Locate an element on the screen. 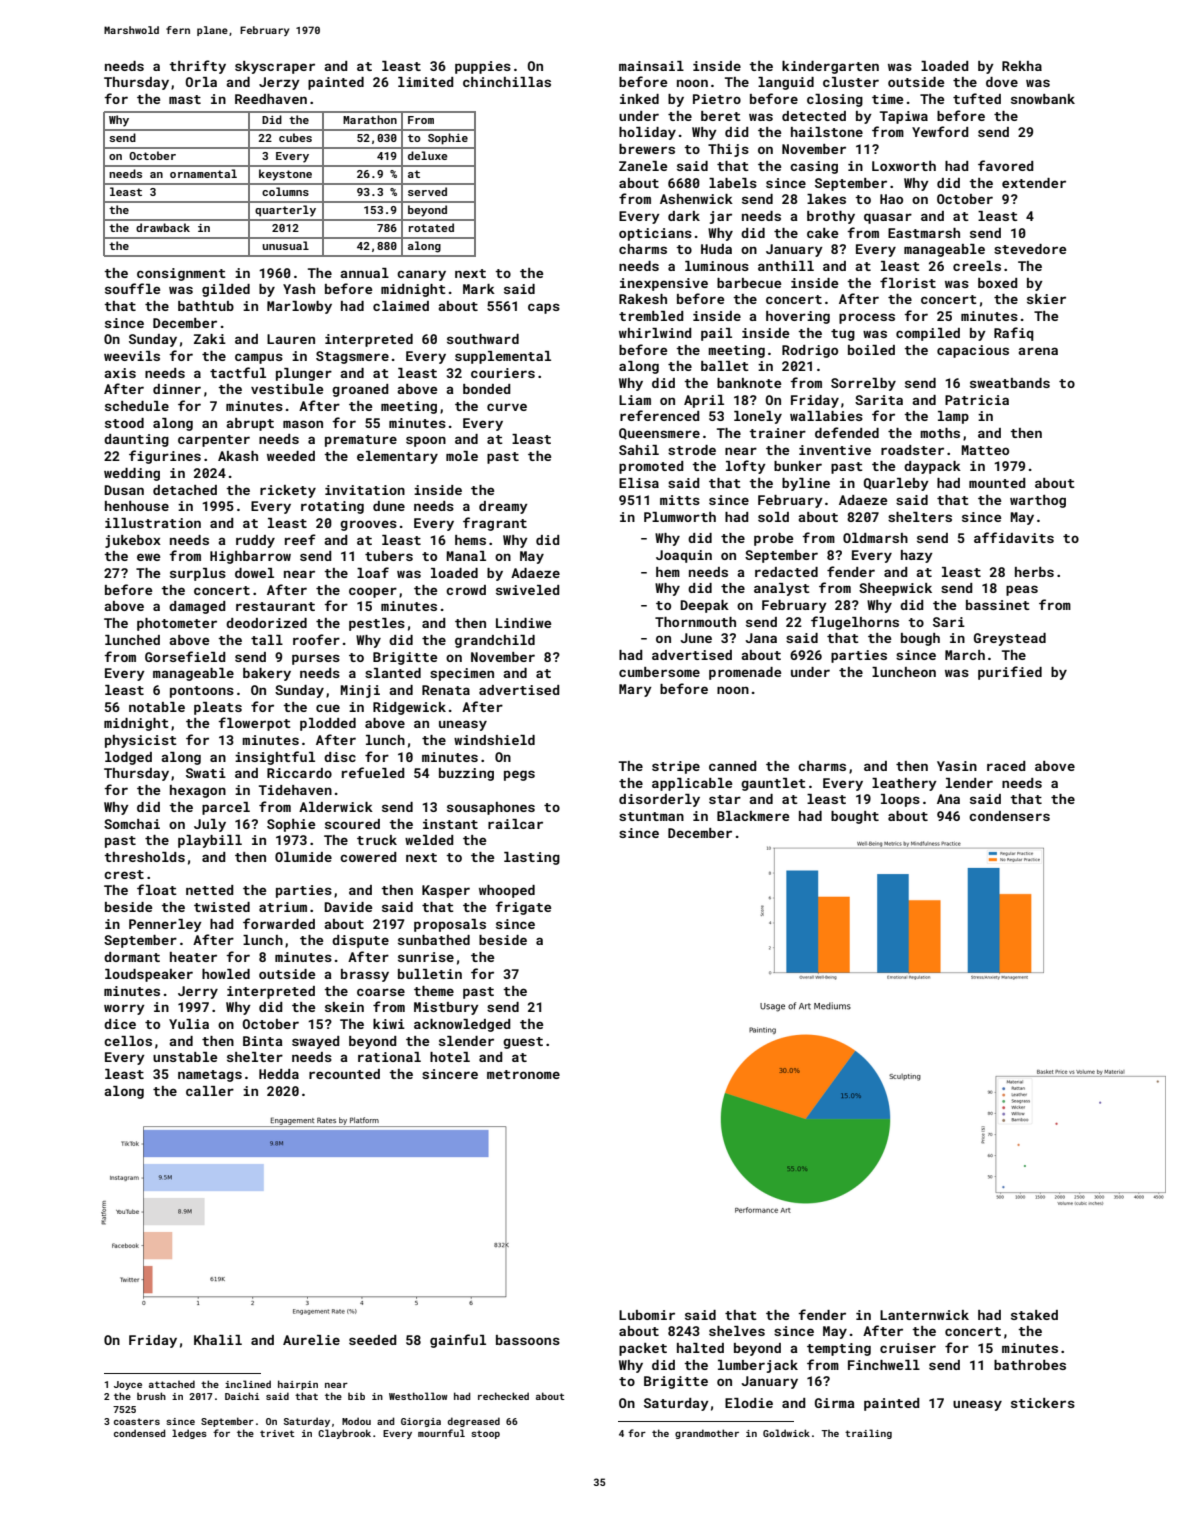 Image resolution: width=1187 pixels, height=1536 pixels. dispute is located at coordinates (360, 941).
